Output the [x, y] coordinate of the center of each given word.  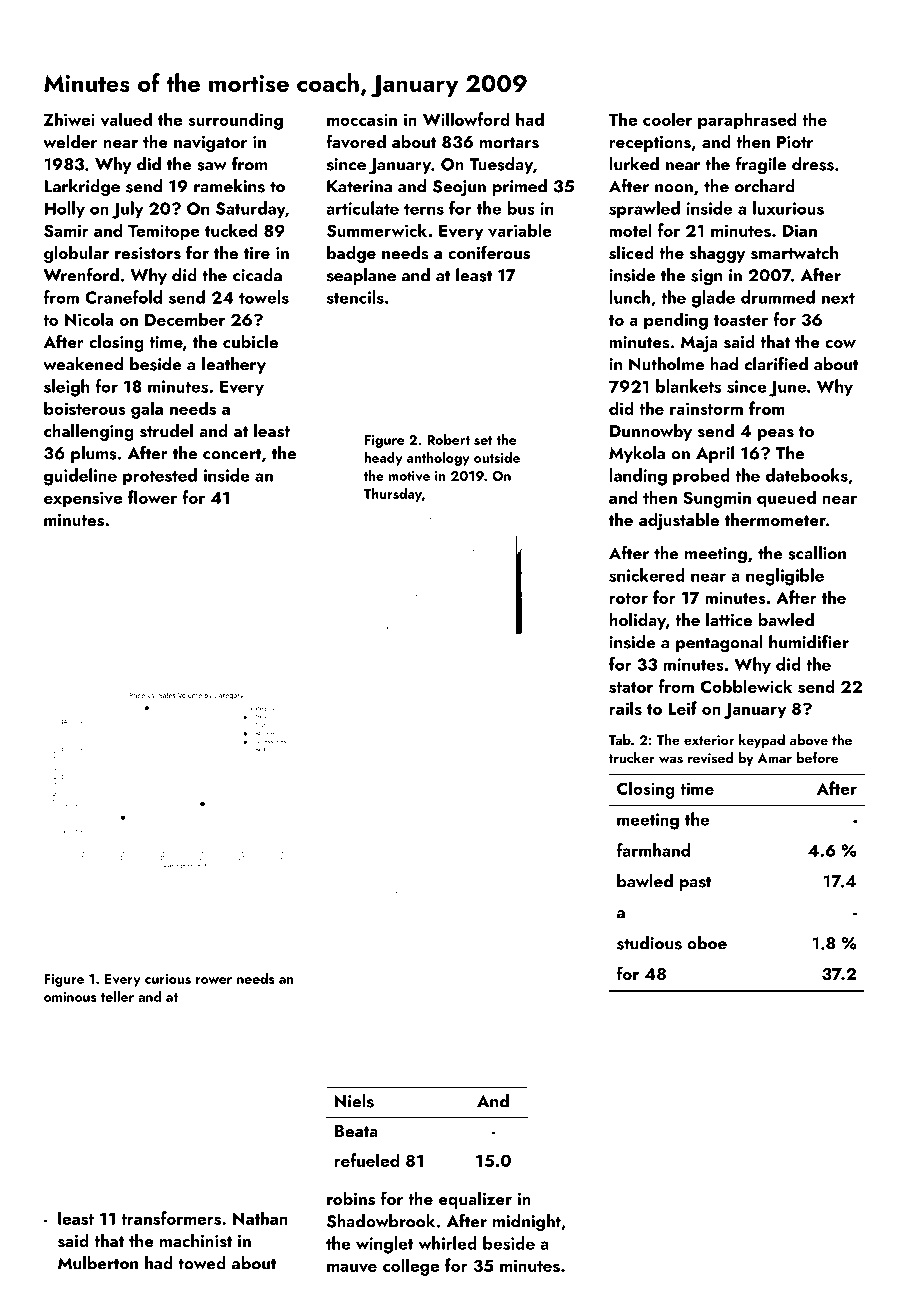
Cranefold [123, 297]
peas [776, 435]
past [695, 883]
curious [168, 979]
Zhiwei [69, 119]
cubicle [250, 341]
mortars [509, 143]
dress [813, 164]
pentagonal [719, 644]
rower [214, 980]
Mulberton [98, 1263]
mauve [352, 1267]
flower [152, 497]
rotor [628, 598]
